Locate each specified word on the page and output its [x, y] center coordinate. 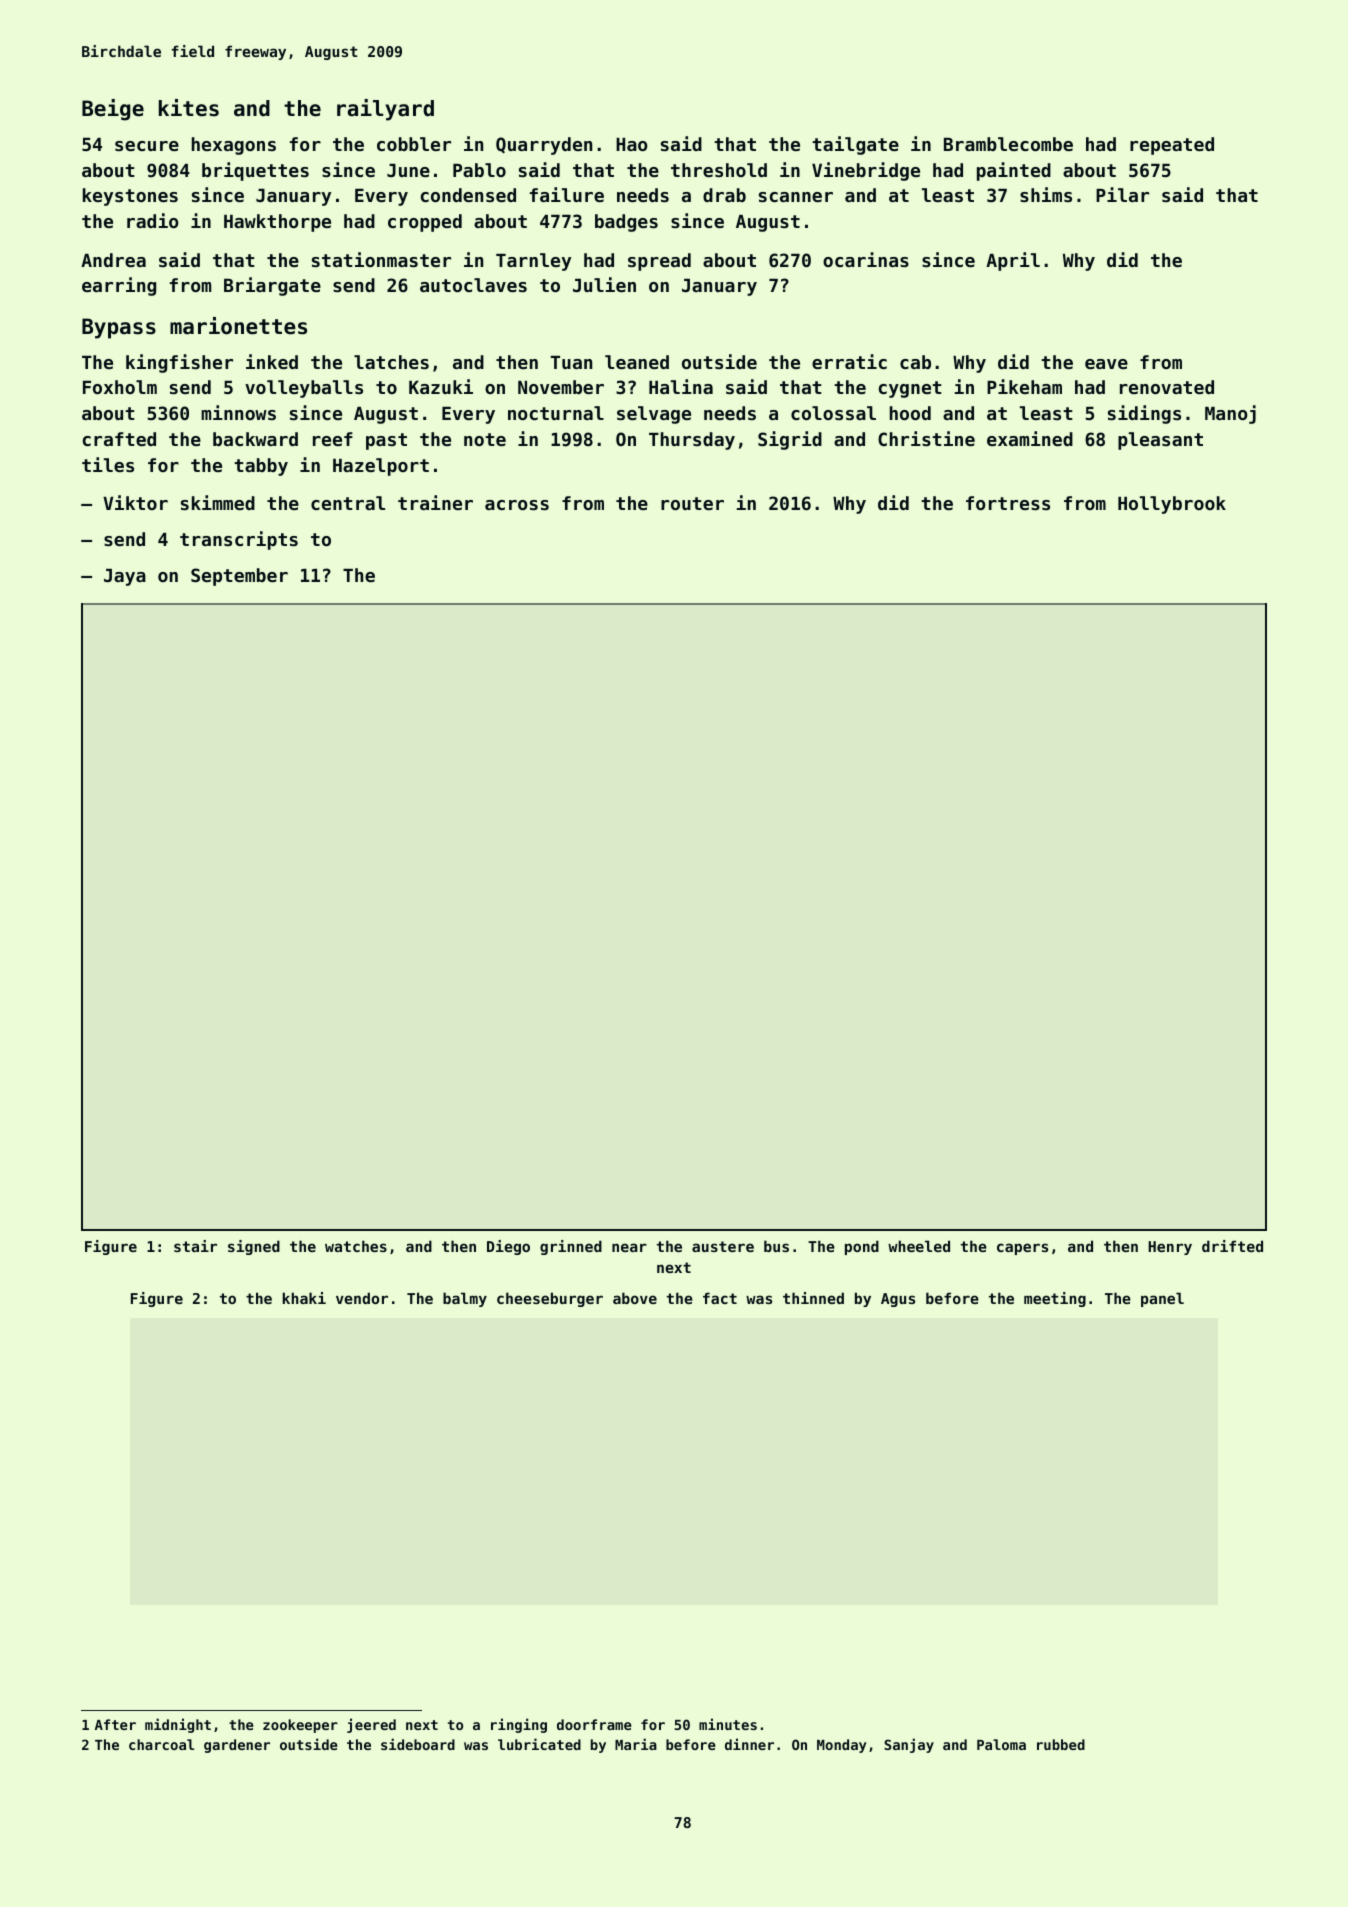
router [692, 503]
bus [776, 1246]
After [115, 1724]
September [239, 577]
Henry [1170, 1248]
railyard [385, 110]
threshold [719, 170]
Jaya [125, 577]
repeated [1172, 146]
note [485, 439]
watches [356, 1246]
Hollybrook [1172, 505]
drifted [1232, 1246]
